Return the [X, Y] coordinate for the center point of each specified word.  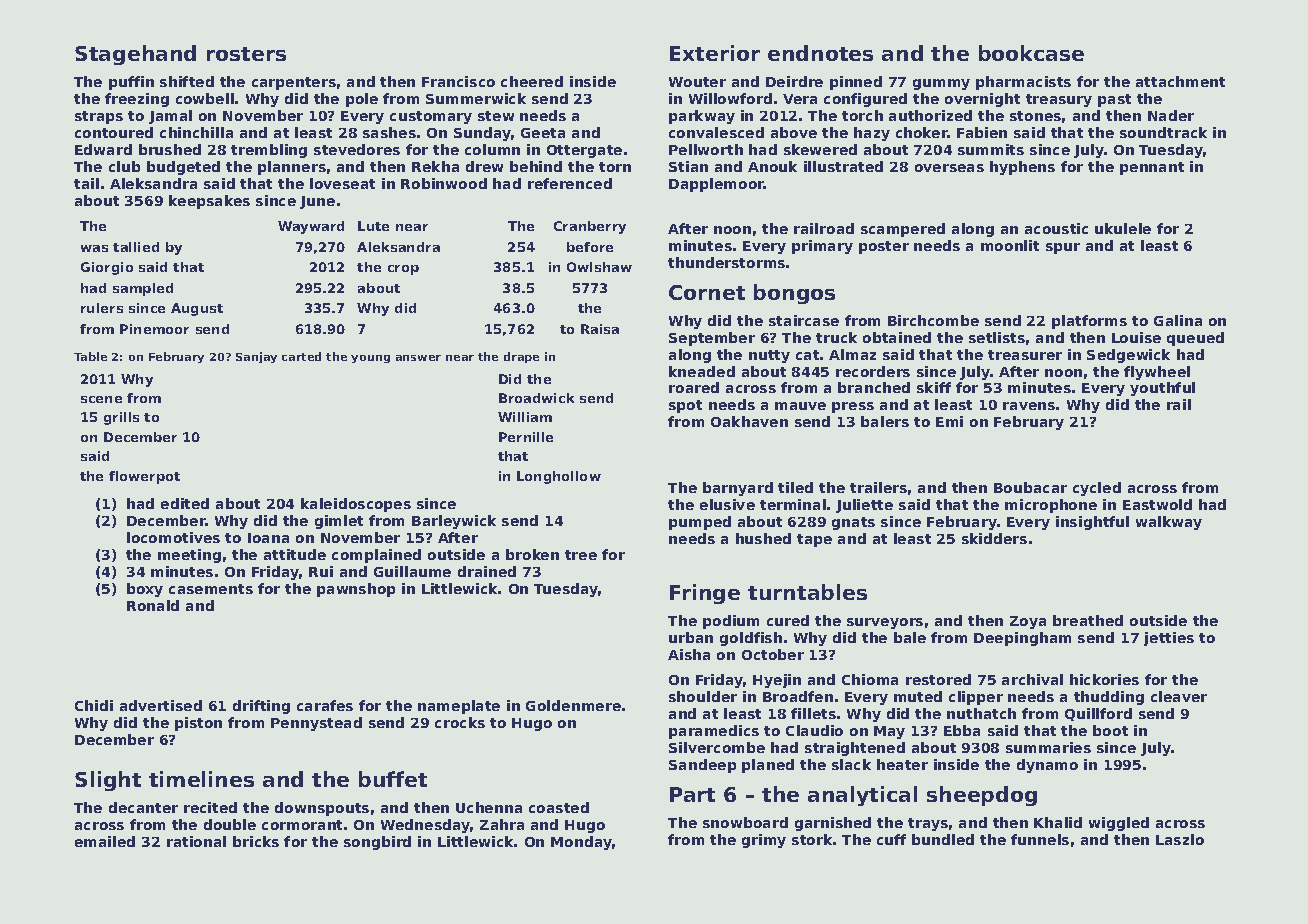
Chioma [870, 679]
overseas [949, 168]
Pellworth [706, 149]
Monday [581, 843]
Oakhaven [749, 421]
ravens [1029, 406]
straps [99, 117]
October [773, 654]
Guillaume [412, 571]
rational [196, 841]
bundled [943, 839]
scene [101, 399]
